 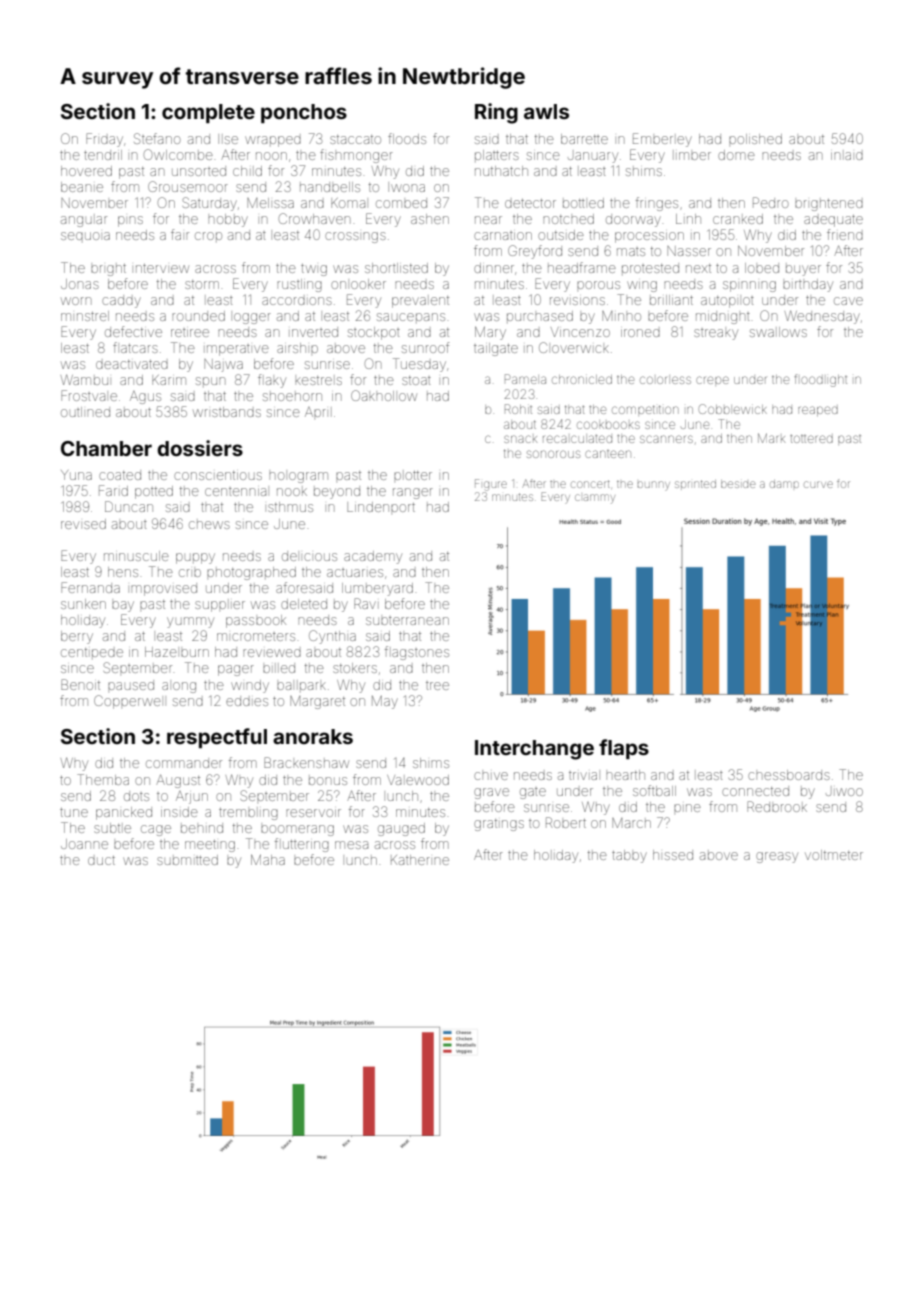 What do you see at coordinates (818, 484) in the image?
I see `curve` at bounding box center [818, 484].
